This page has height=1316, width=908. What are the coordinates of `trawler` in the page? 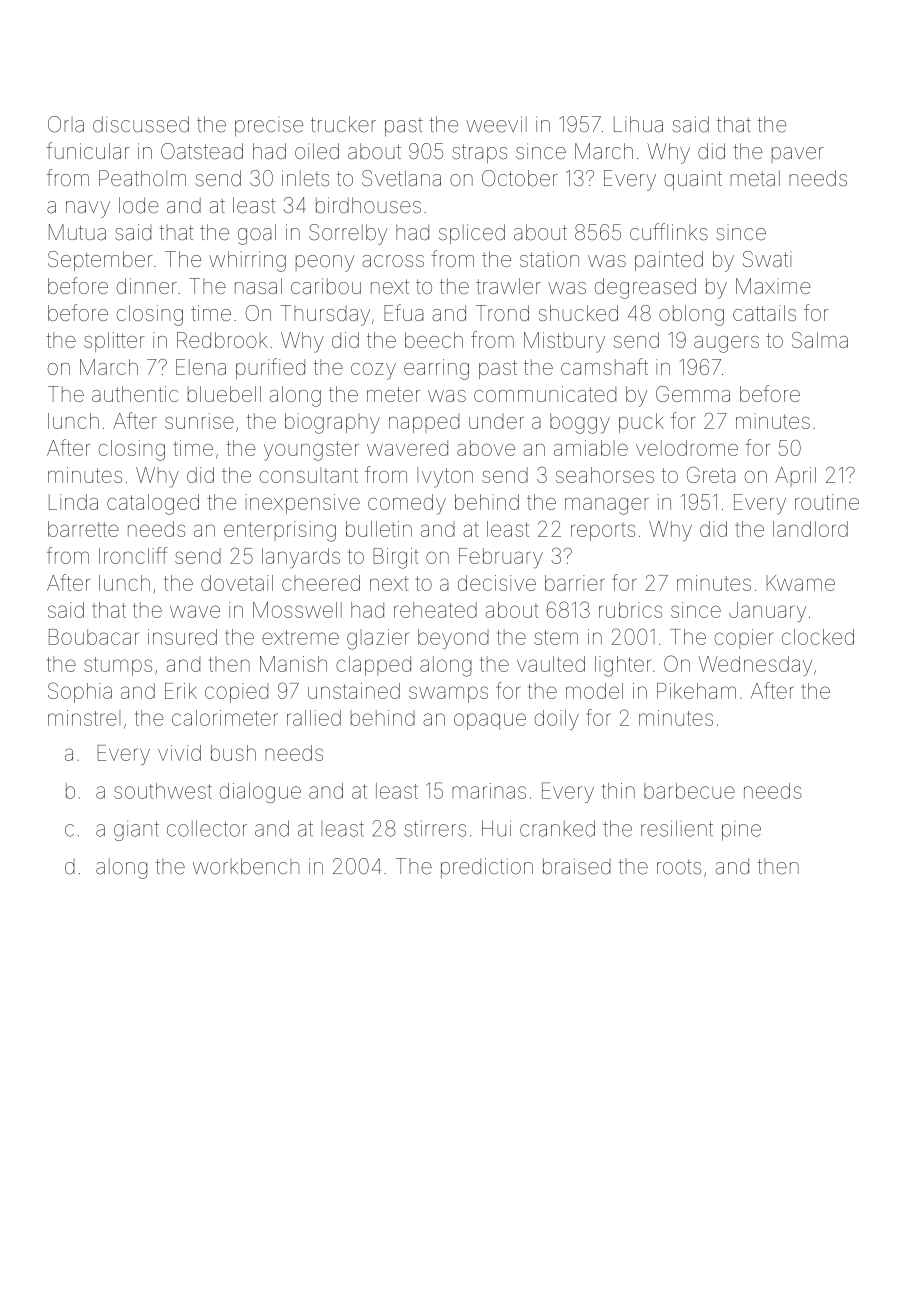 It's located at (508, 286).
